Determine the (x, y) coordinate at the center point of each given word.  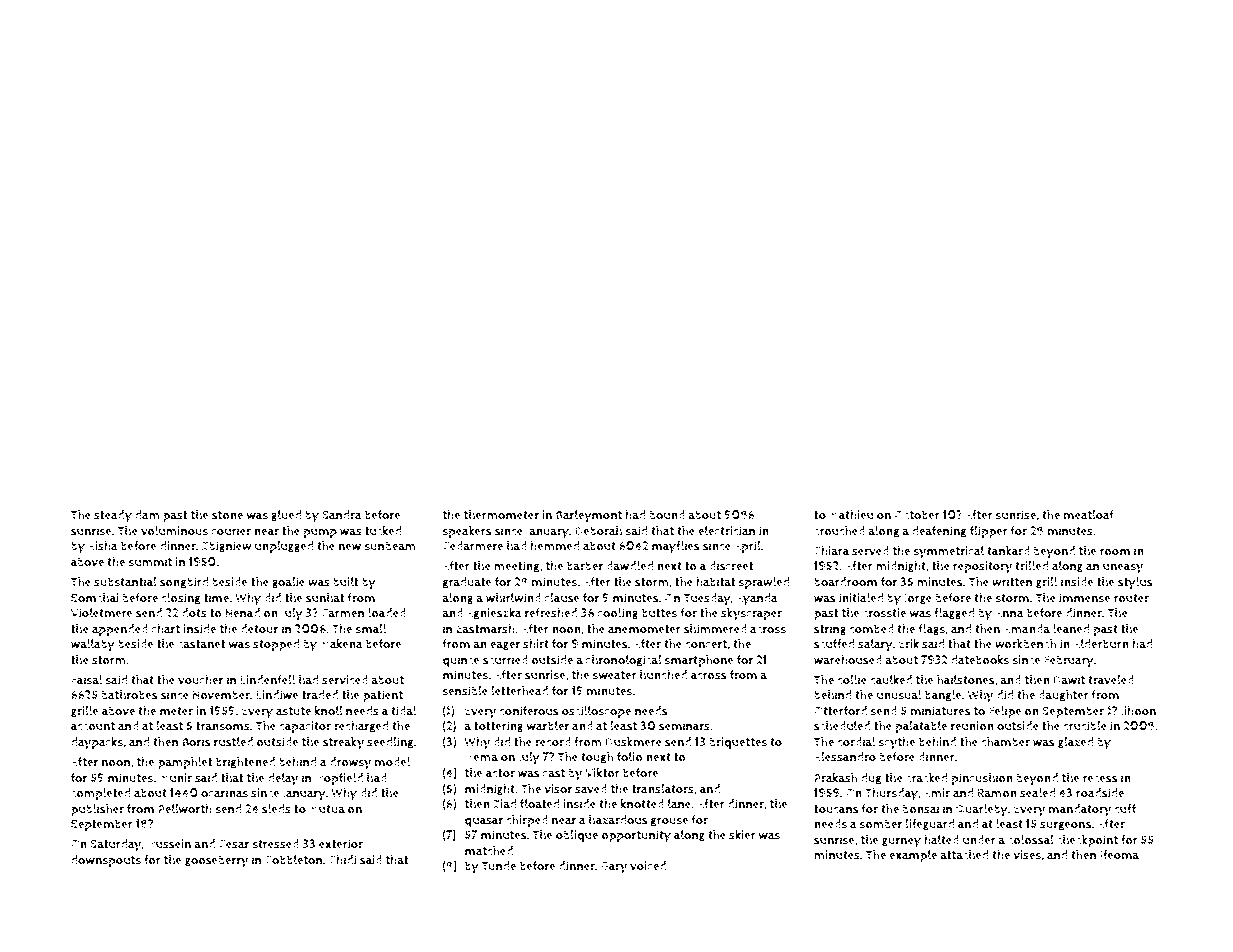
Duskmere (634, 742)
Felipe (1005, 712)
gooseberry (216, 861)
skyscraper (751, 614)
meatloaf (1088, 515)
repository (982, 567)
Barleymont (589, 516)
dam (147, 515)
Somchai (95, 598)
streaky (343, 743)
